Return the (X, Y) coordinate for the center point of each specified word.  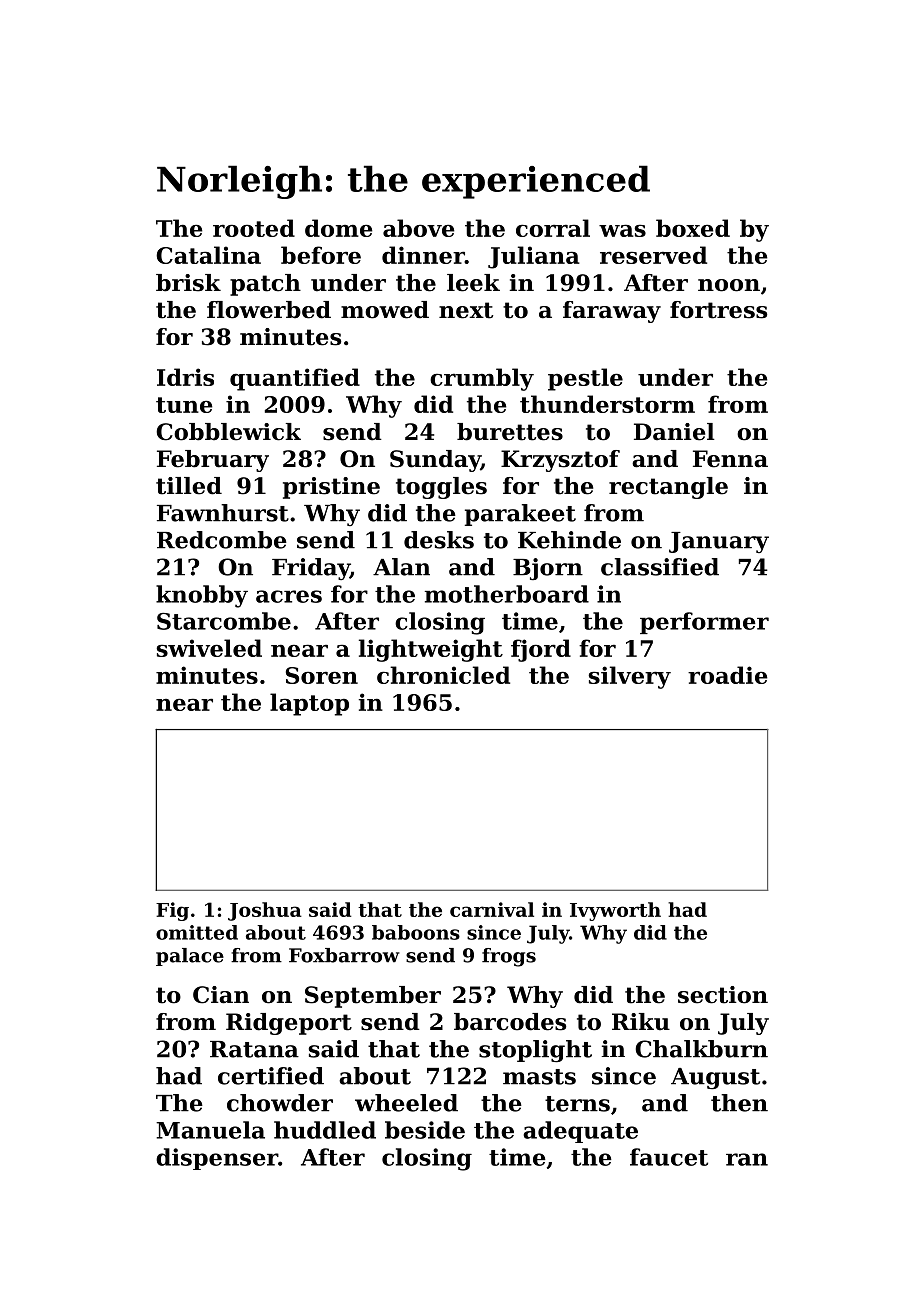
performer (704, 623)
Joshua (265, 911)
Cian (221, 995)
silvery (629, 677)
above (419, 228)
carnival (492, 909)
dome (339, 228)
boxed (693, 228)
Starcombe (224, 621)
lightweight (431, 650)
